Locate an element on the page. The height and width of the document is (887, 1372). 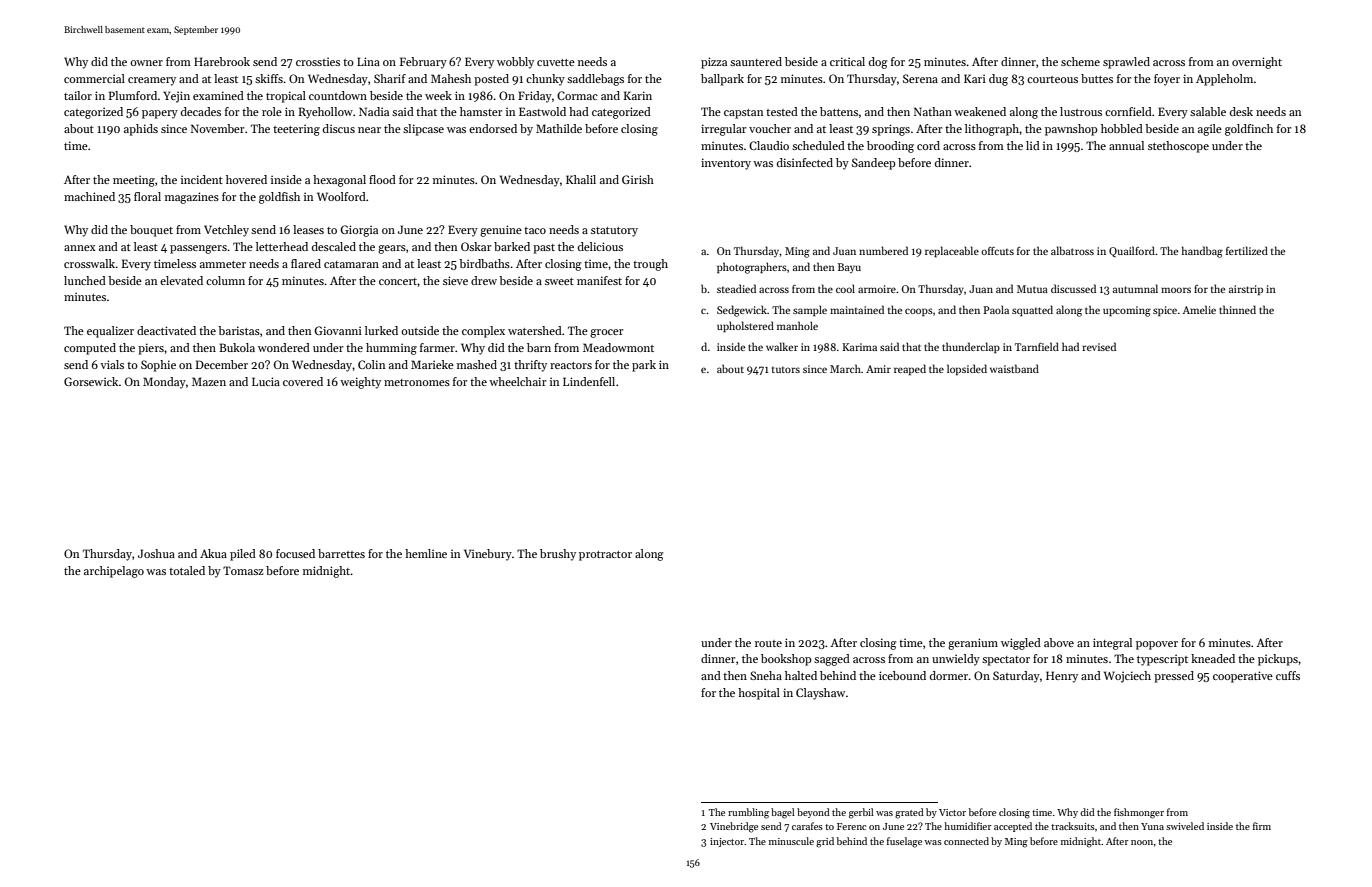
fishmonger is located at coordinates (1139, 813).
